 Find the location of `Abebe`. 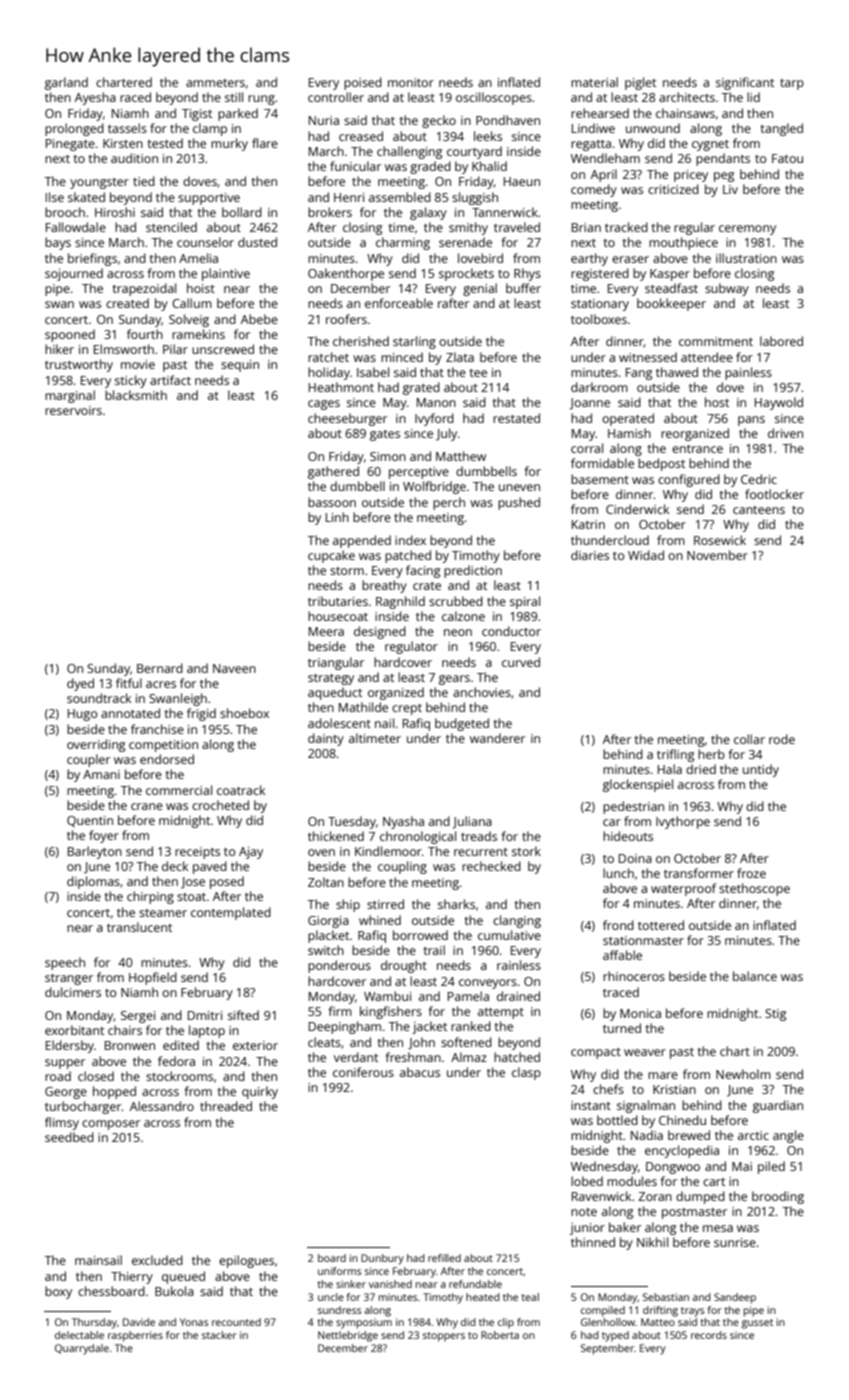

Abebe is located at coordinates (259, 319).
